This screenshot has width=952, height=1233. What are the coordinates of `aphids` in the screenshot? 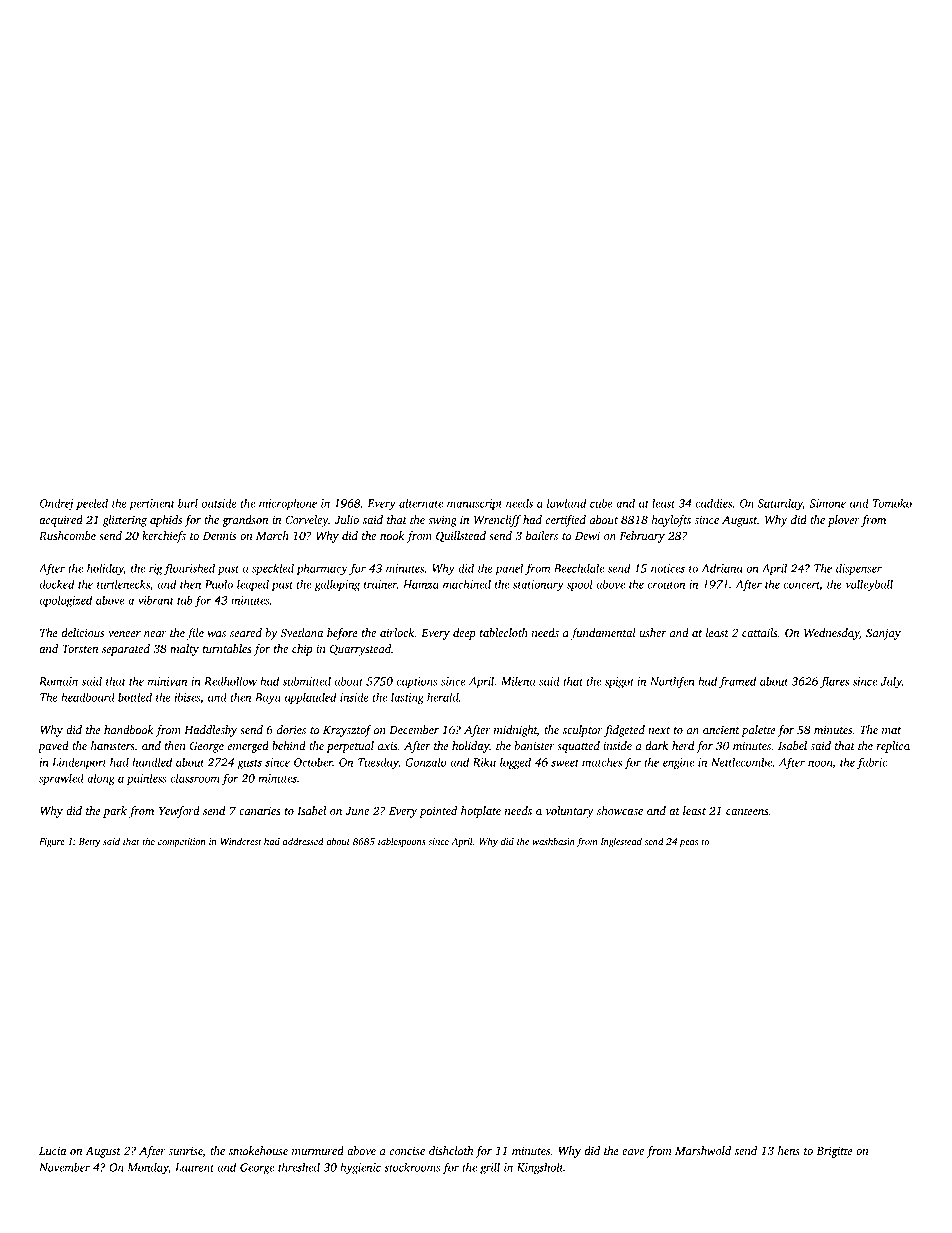 It's located at (166, 521).
